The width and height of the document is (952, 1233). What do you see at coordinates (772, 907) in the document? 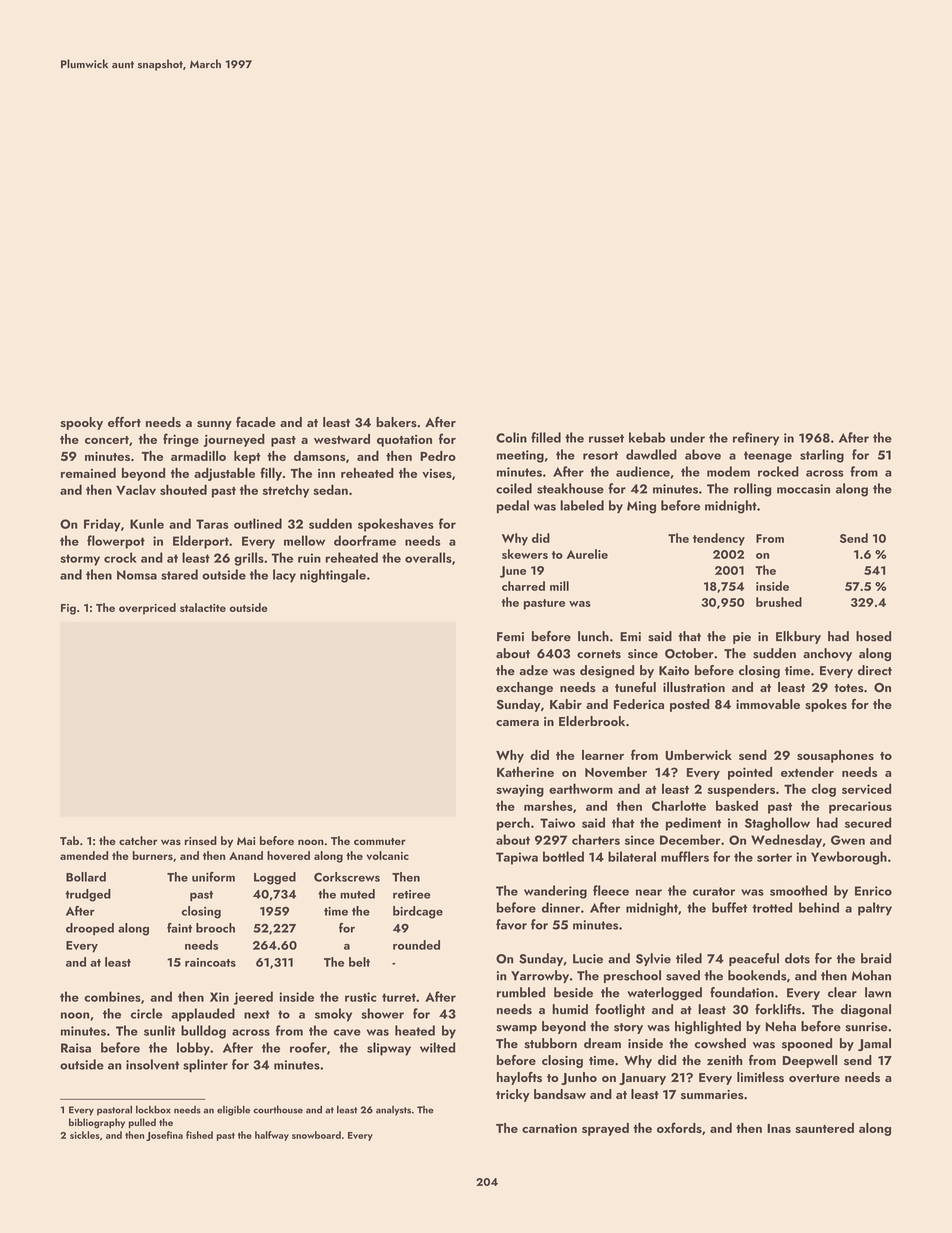
I see `trotted` at bounding box center [772, 907].
